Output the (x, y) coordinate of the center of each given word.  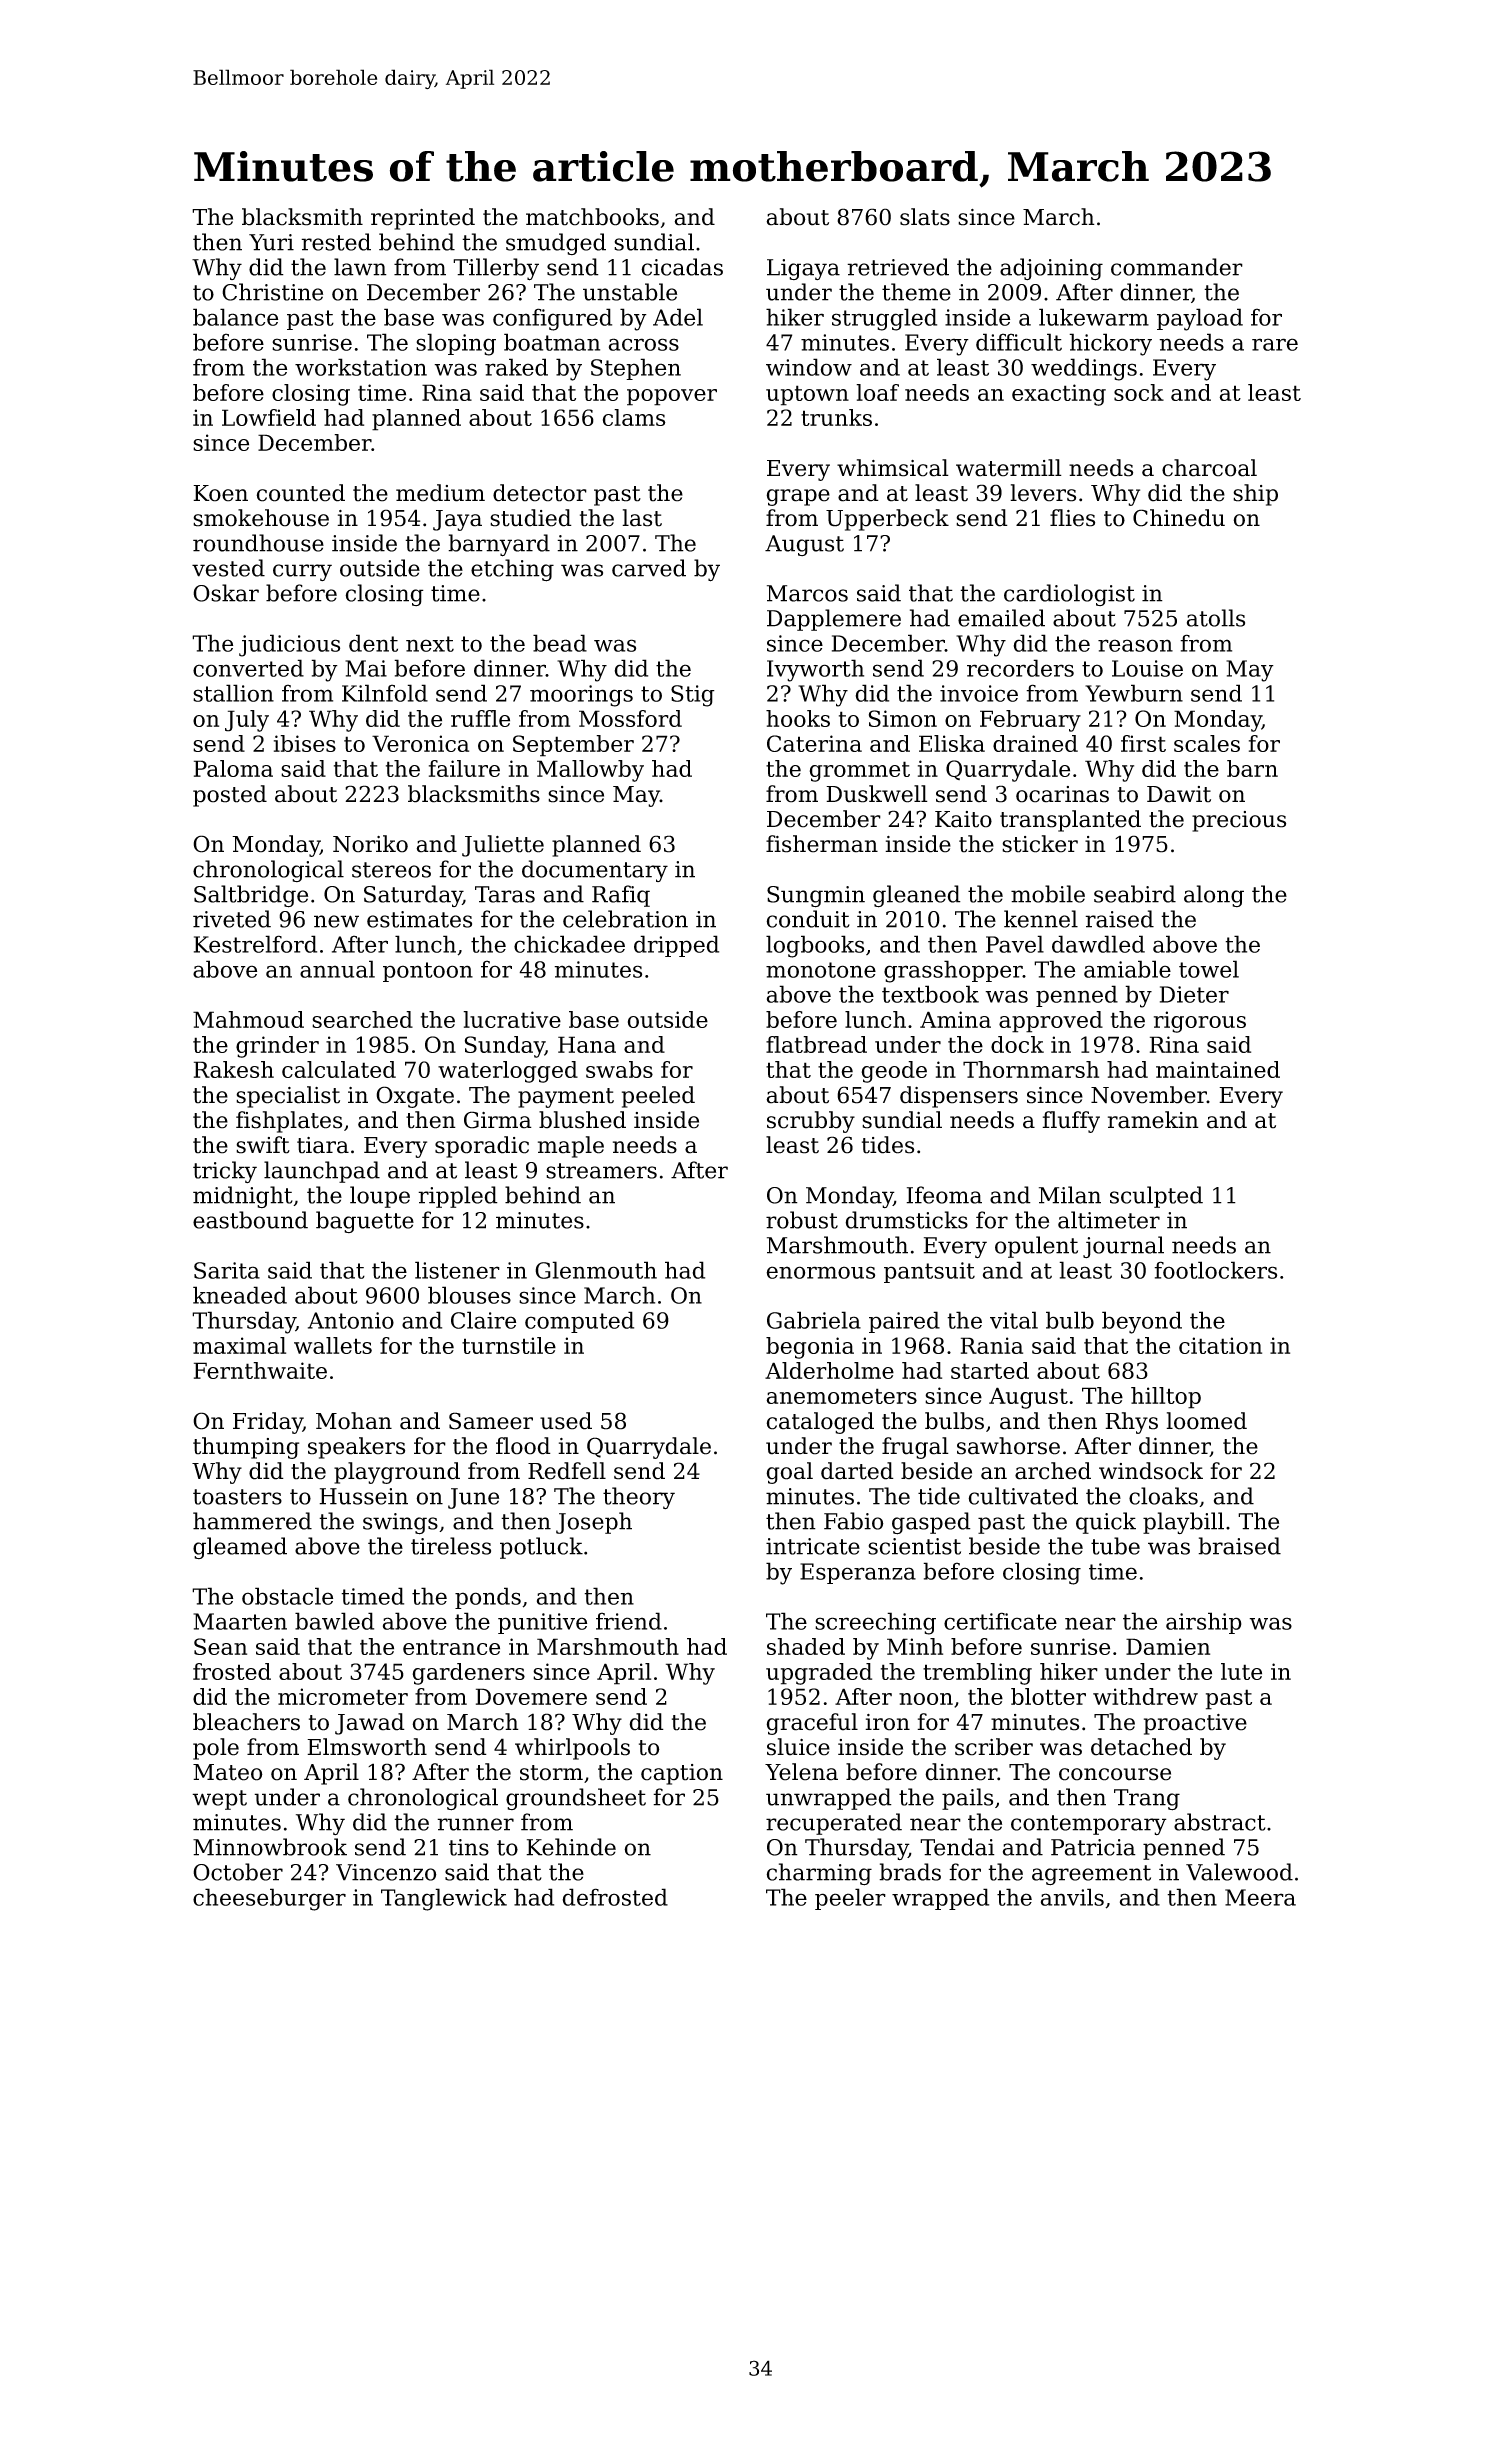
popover (672, 397)
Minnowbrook (270, 1847)
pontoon (428, 972)
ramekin (1153, 1120)
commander (1177, 267)
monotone (821, 970)
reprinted (423, 219)
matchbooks (592, 217)
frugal (915, 1448)
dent (373, 643)
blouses (469, 1295)
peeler (850, 1899)
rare (1275, 344)
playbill (1183, 1523)
